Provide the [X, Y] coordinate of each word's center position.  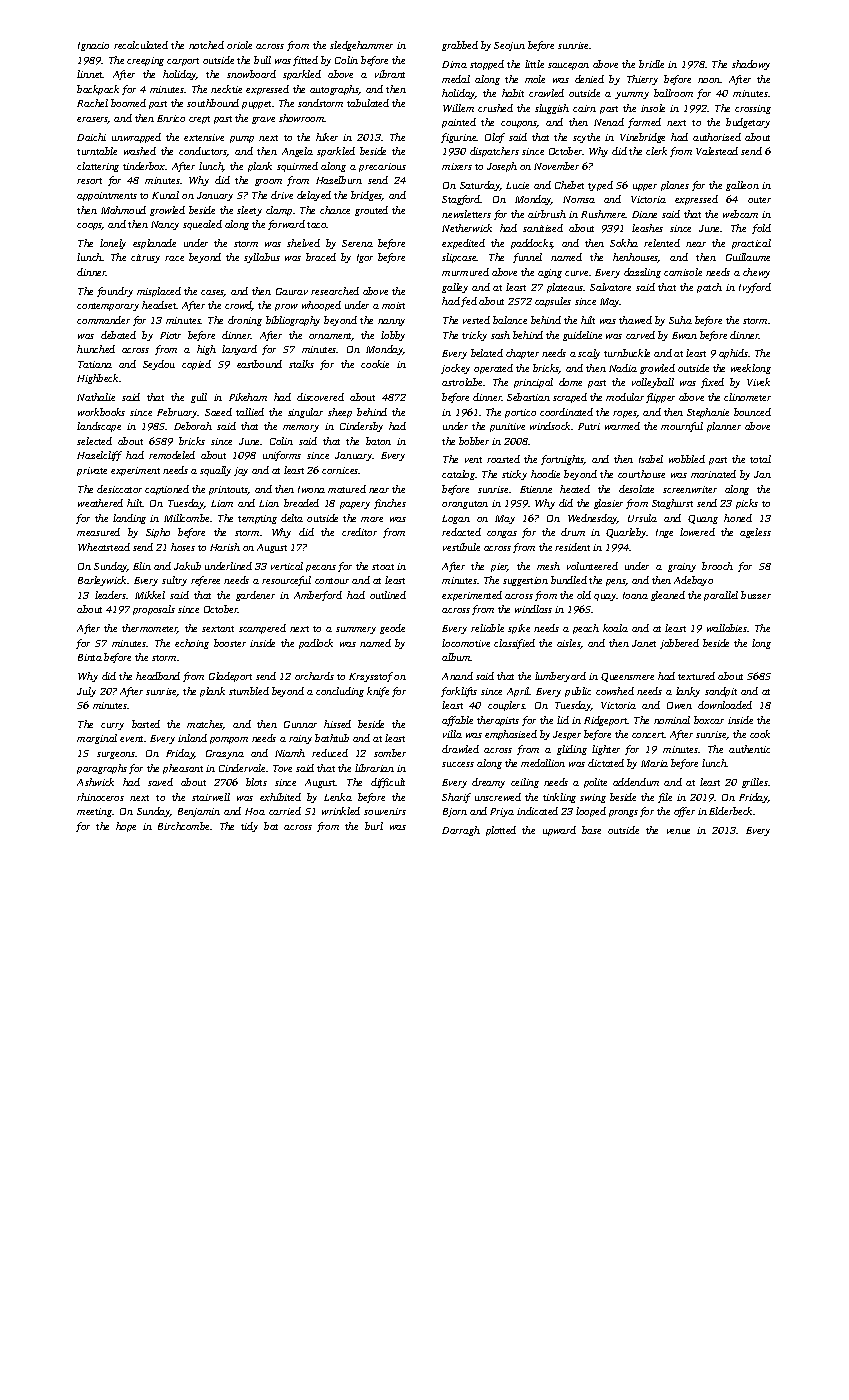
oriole [239, 45]
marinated [713, 474]
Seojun [509, 46]
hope [126, 827]
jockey [455, 369]
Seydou [159, 365]
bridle [651, 64]
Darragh [461, 831]
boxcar [709, 720]
